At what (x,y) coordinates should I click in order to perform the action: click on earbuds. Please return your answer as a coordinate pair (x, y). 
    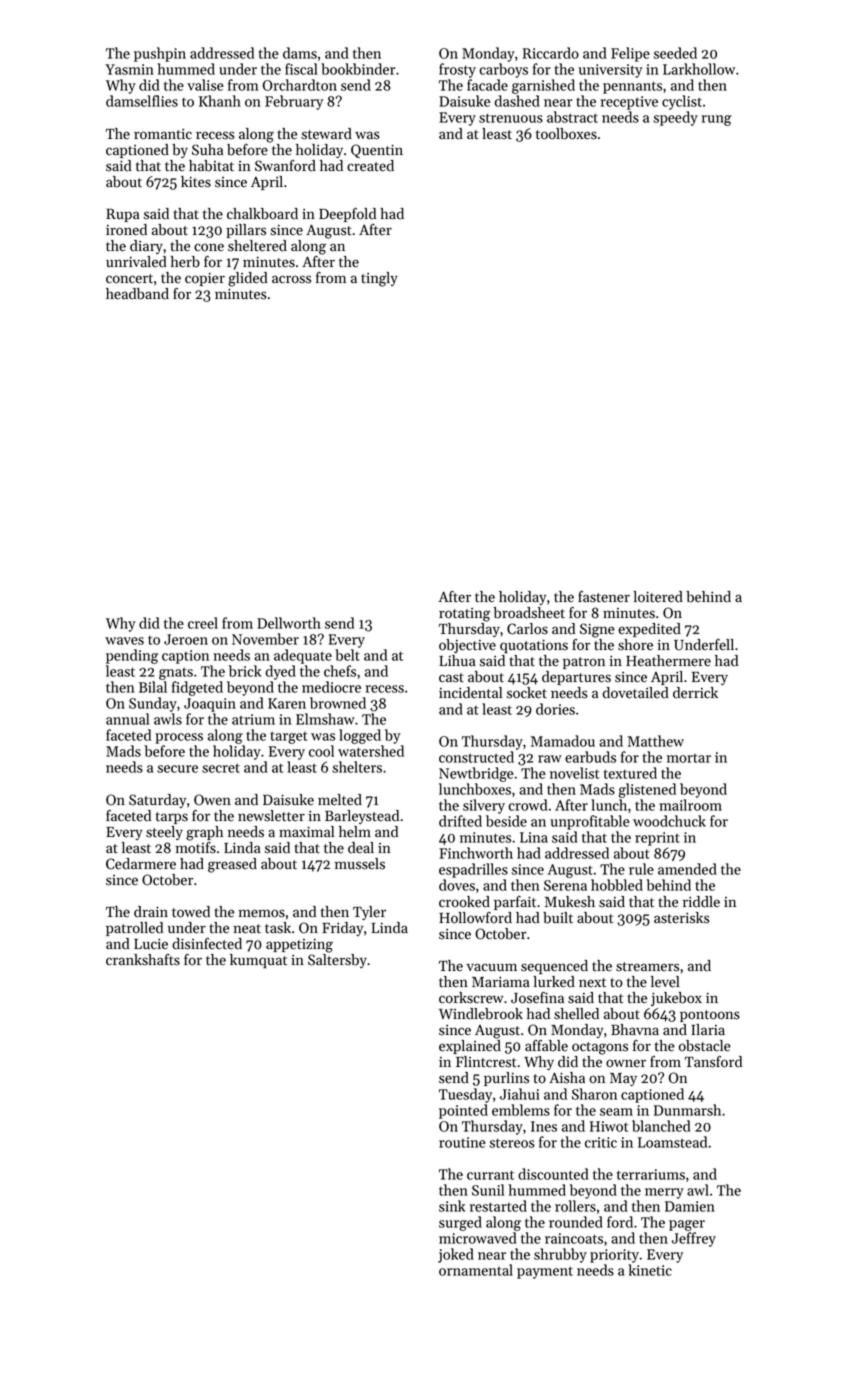
    Looking at the image, I should click on (590, 757).
